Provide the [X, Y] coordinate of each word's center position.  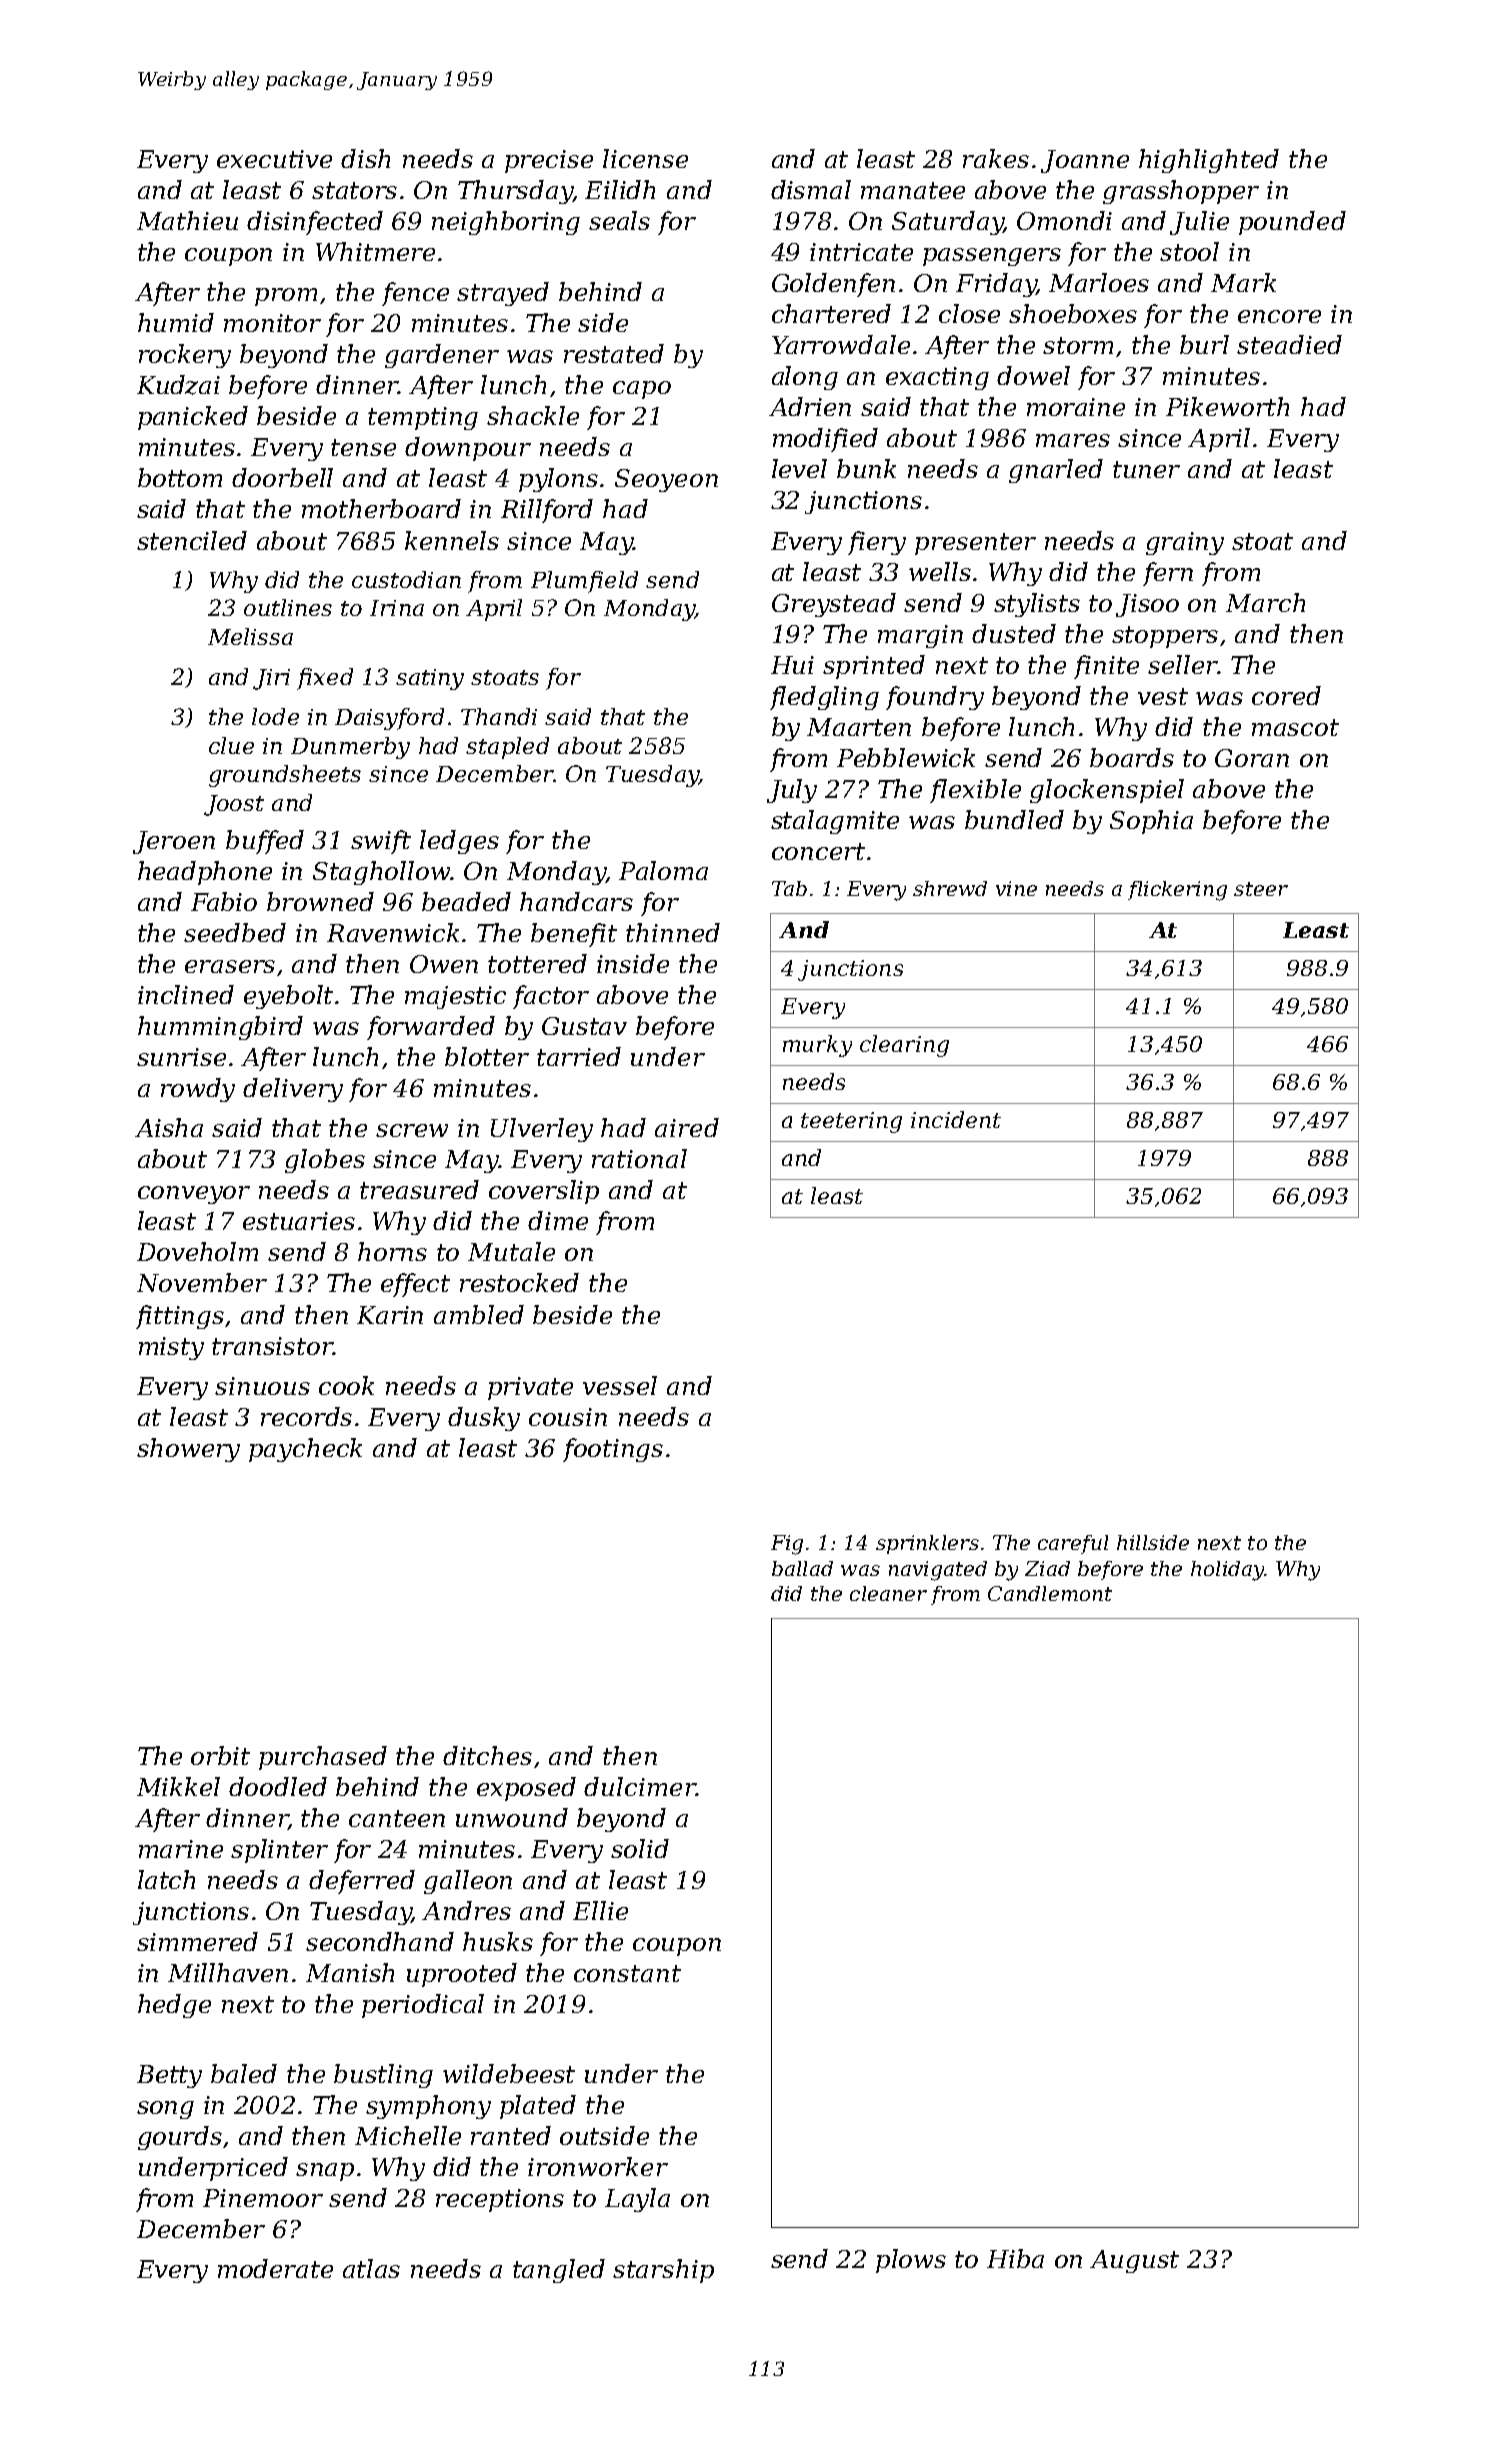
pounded [1292, 223]
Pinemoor [263, 2198]
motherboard [381, 508]
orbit [220, 1755]
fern [1168, 574]
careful [1073, 1544]
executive [274, 159]
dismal [811, 189]
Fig [787, 1545]
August [1134, 2261]
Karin [390, 1315]
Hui [792, 665]
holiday [1227, 1571]
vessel [620, 1385]
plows [911, 2261]
